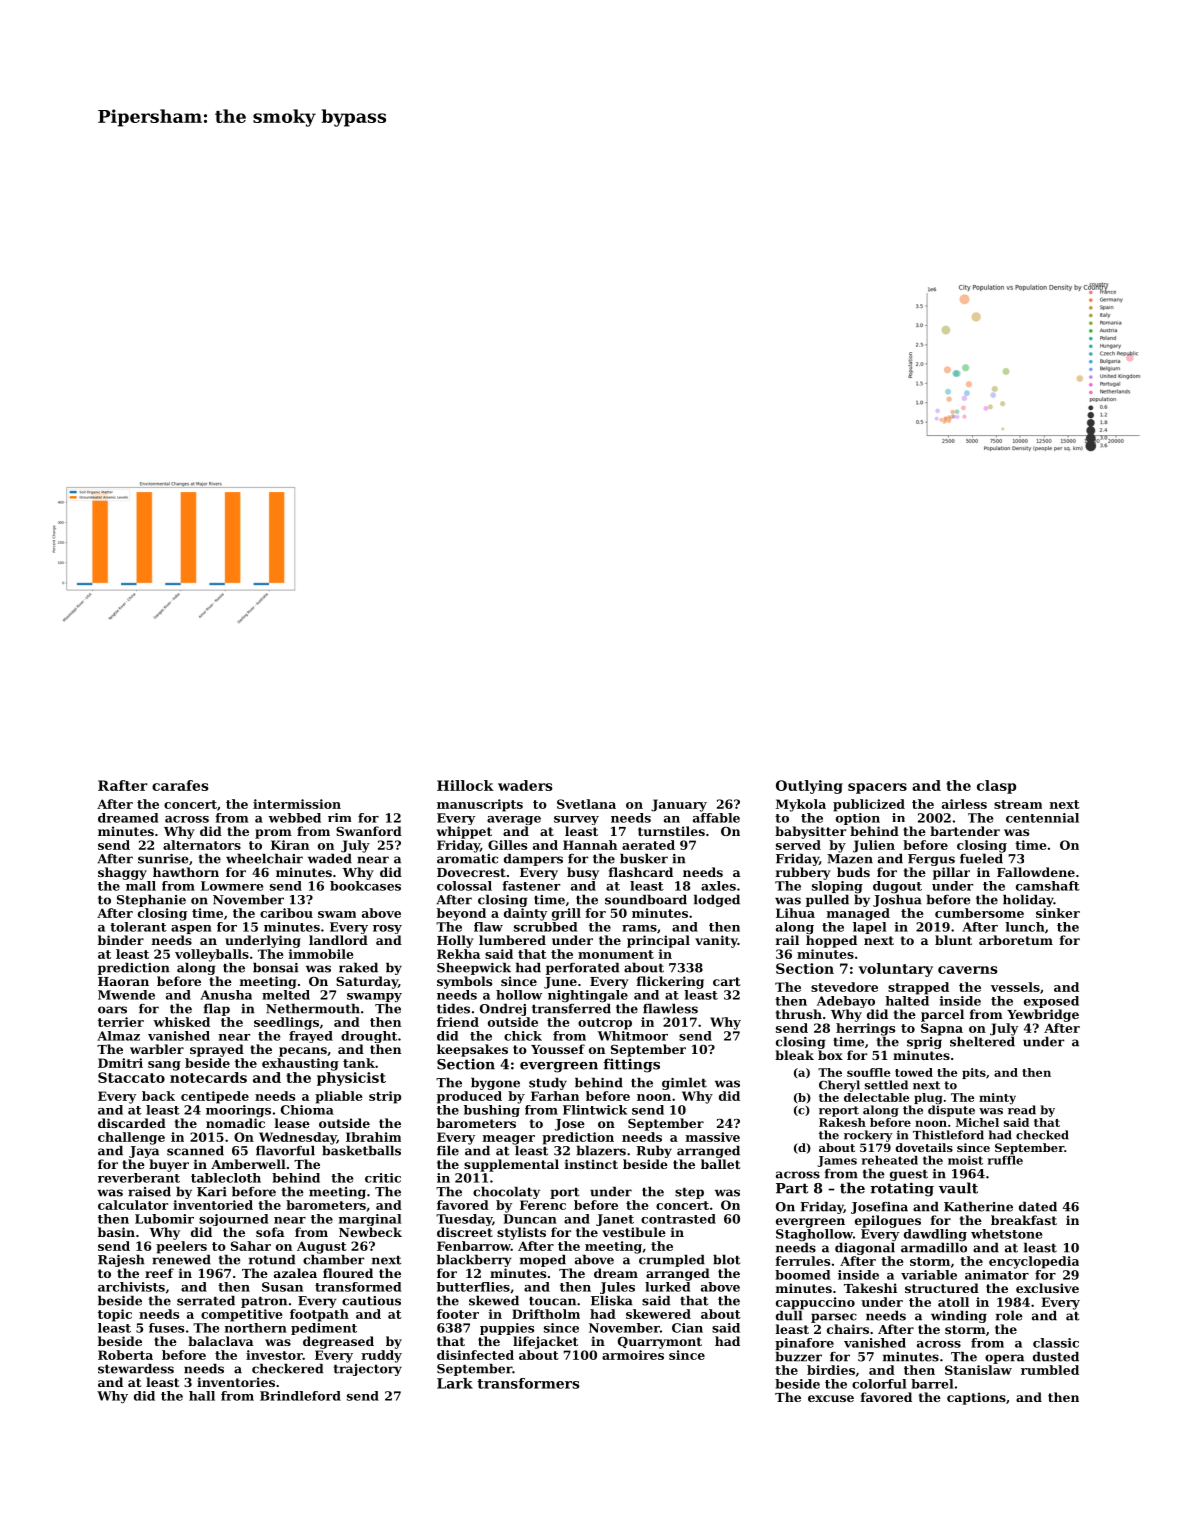 The width and height of the document is (1177, 1523). What do you see at coordinates (125, 1355) in the document?
I see `Roberta` at bounding box center [125, 1355].
